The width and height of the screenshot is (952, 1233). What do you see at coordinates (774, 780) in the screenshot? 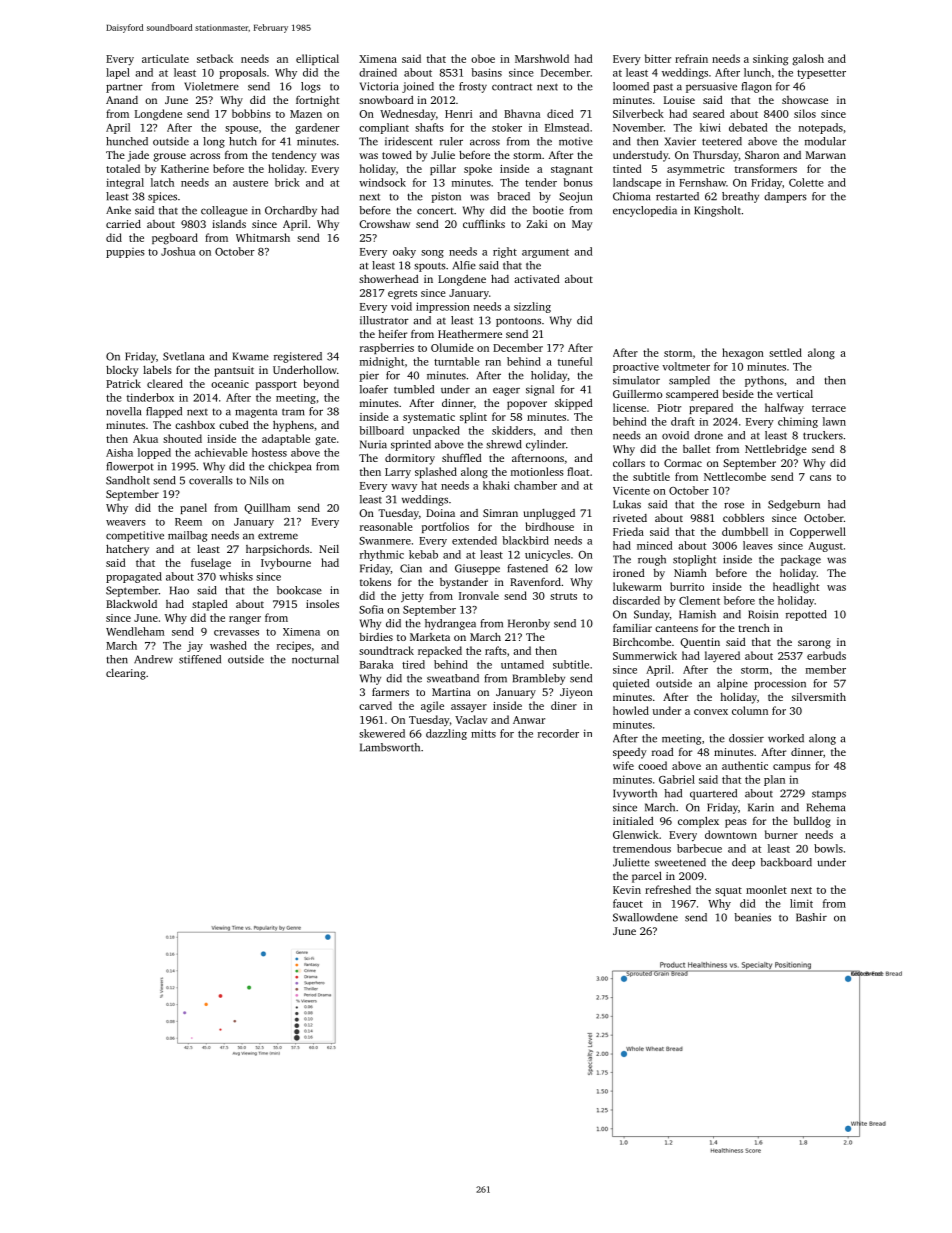
I see `plan` at bounding box center [774, 780].
